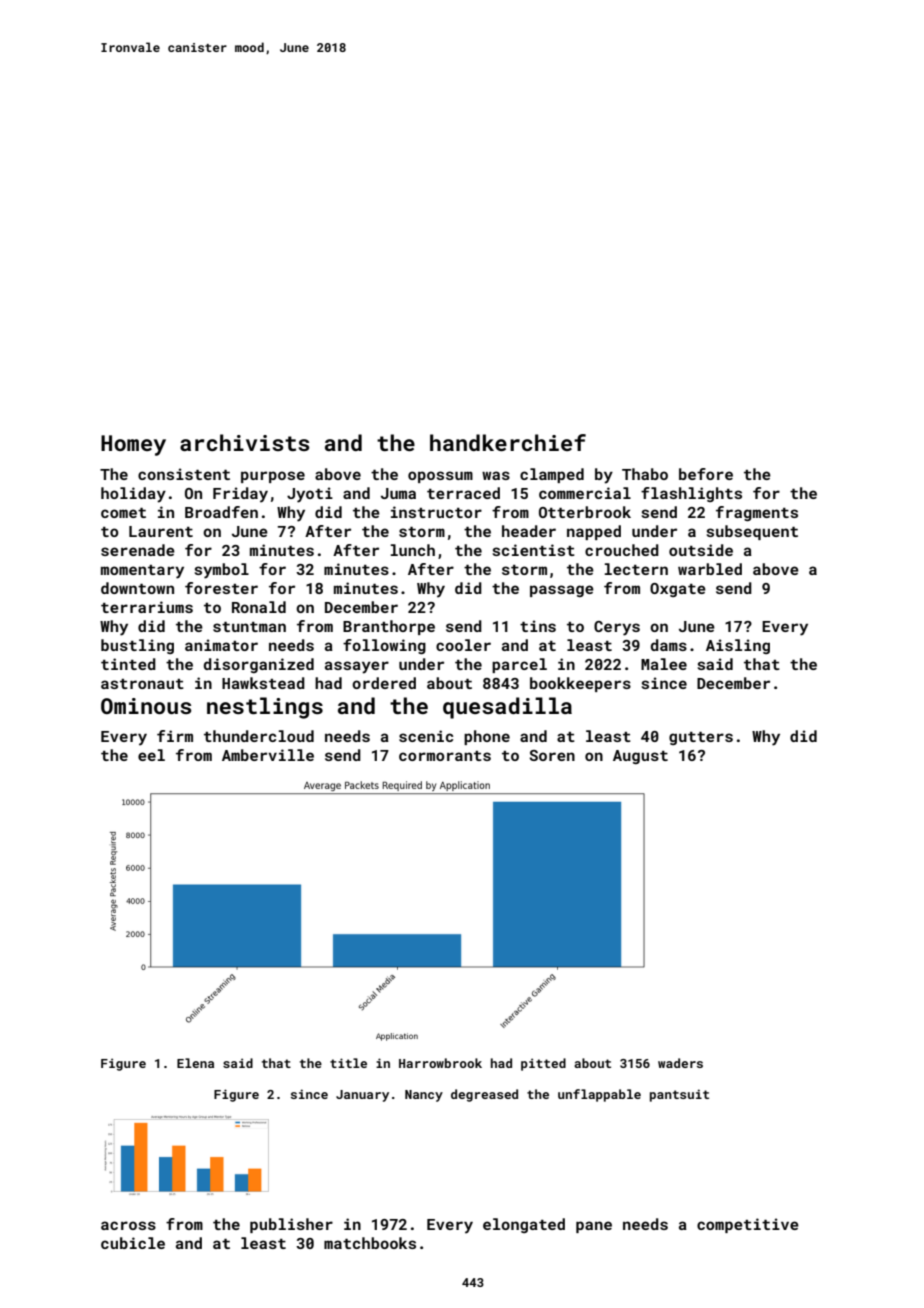 The image size is (924, 1308). Describe the element at coordinates (133, 1243) in the screenshot. I see `cubicle` at that location.
